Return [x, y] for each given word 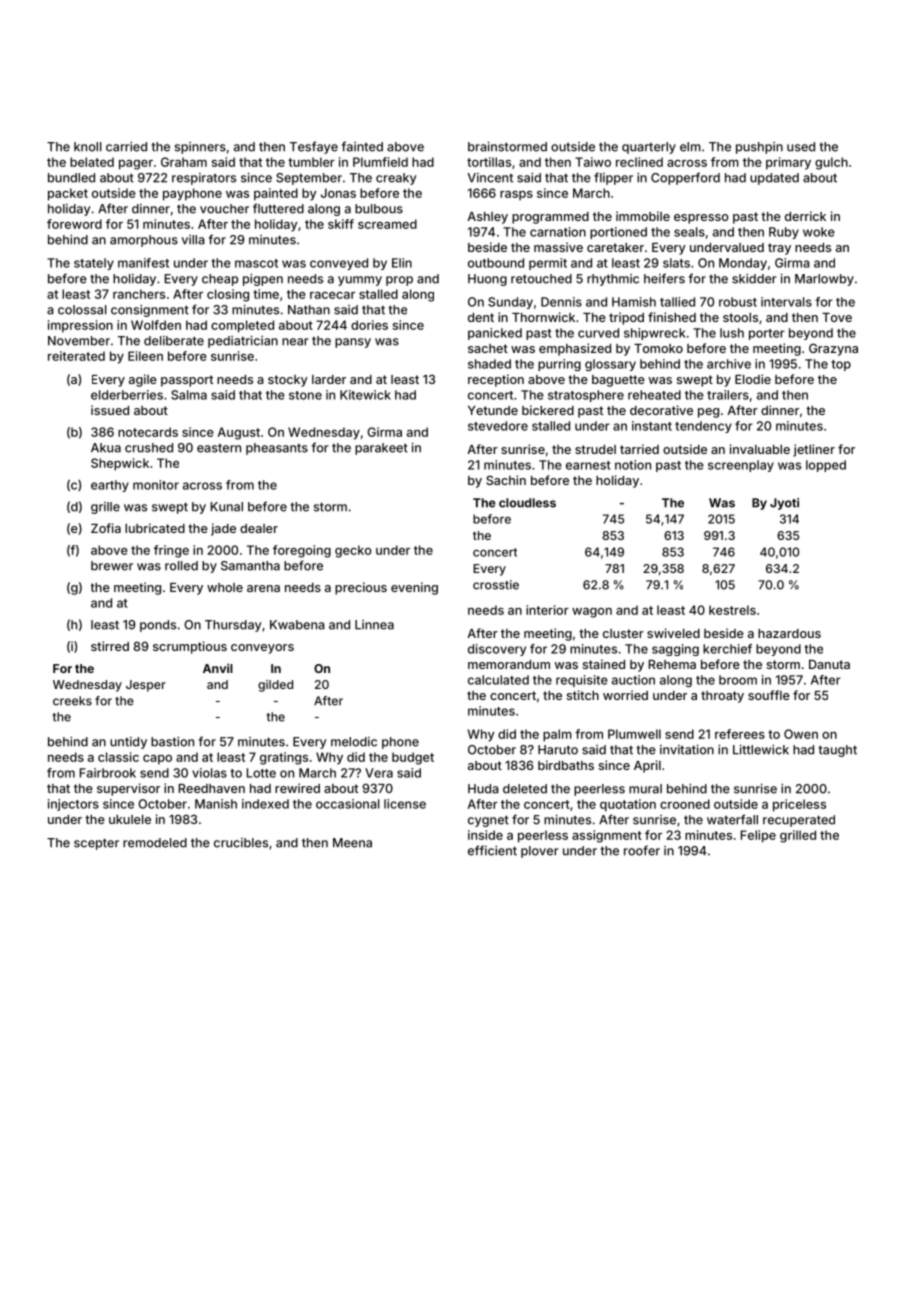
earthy [110, 486]
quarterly [649, 148]
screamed [387, 224]
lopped [826, 466]
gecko [353, 551]
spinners [200, 148]
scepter [96, 844]
